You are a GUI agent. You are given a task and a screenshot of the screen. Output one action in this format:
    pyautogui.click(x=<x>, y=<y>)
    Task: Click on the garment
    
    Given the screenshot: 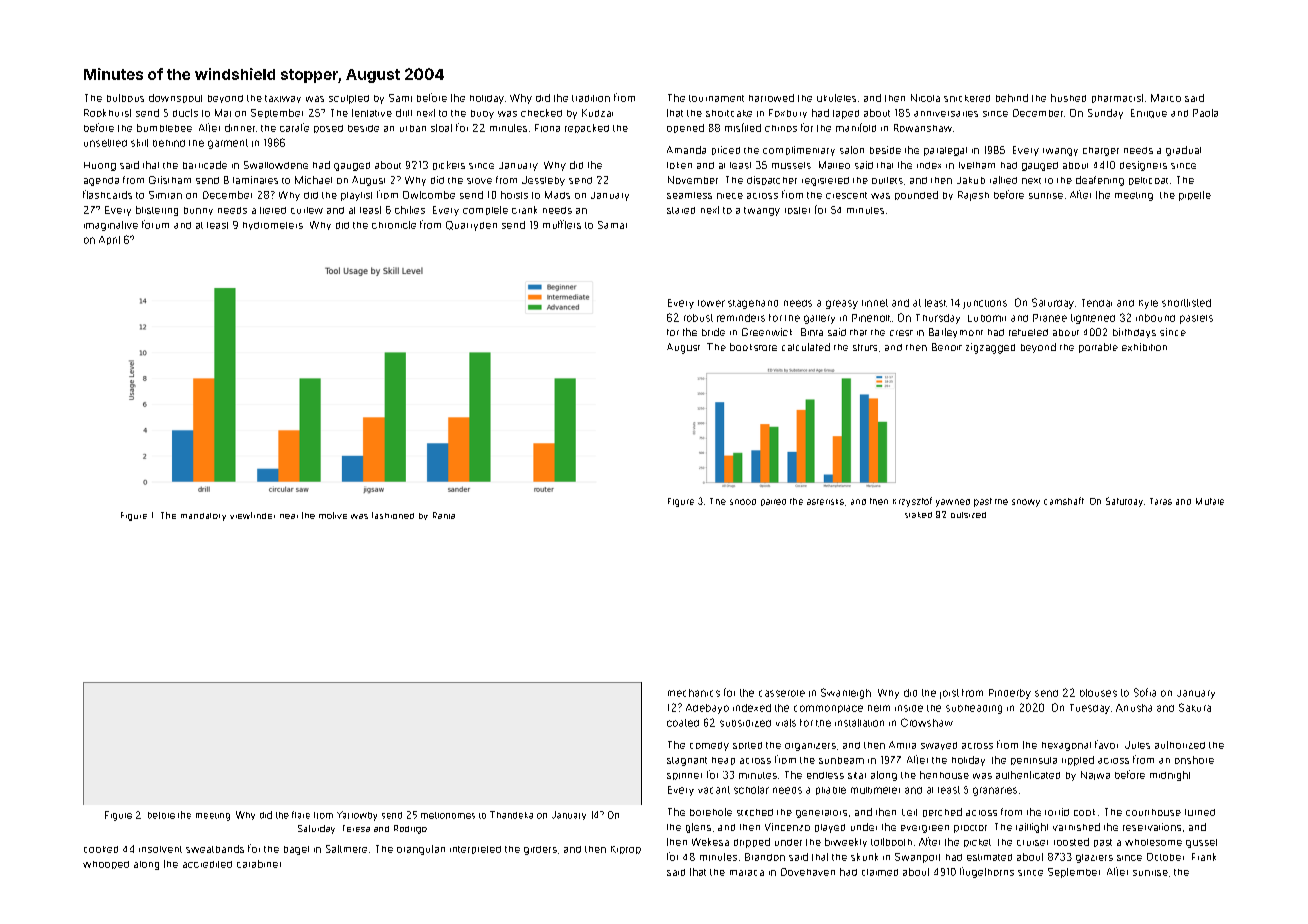 What is the action you would take?
    pyautogui.click(x=228, y=144)
